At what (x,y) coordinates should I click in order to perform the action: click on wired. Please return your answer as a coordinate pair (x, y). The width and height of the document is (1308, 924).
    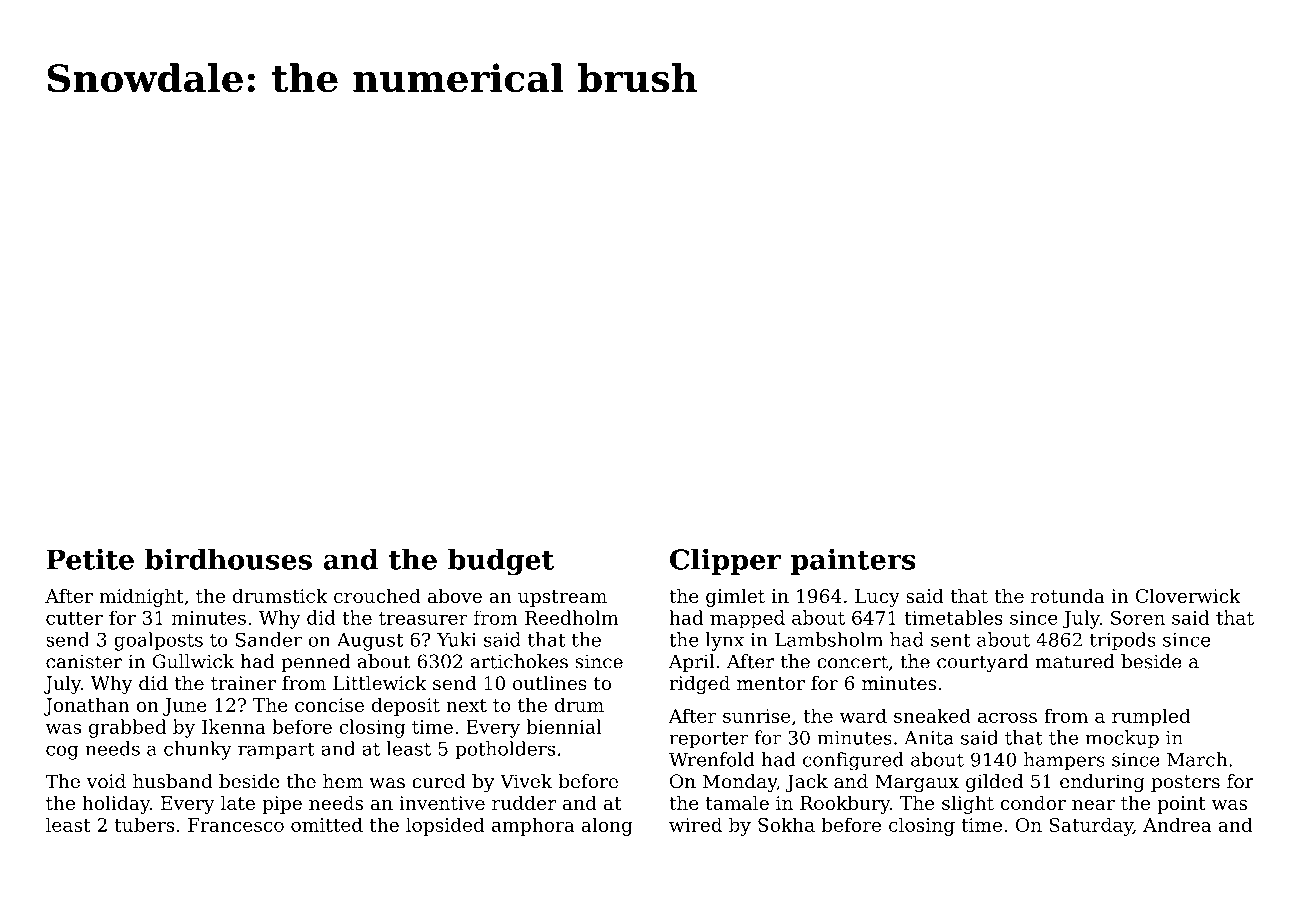
    Looking at the image, I should click on (695, 824).
